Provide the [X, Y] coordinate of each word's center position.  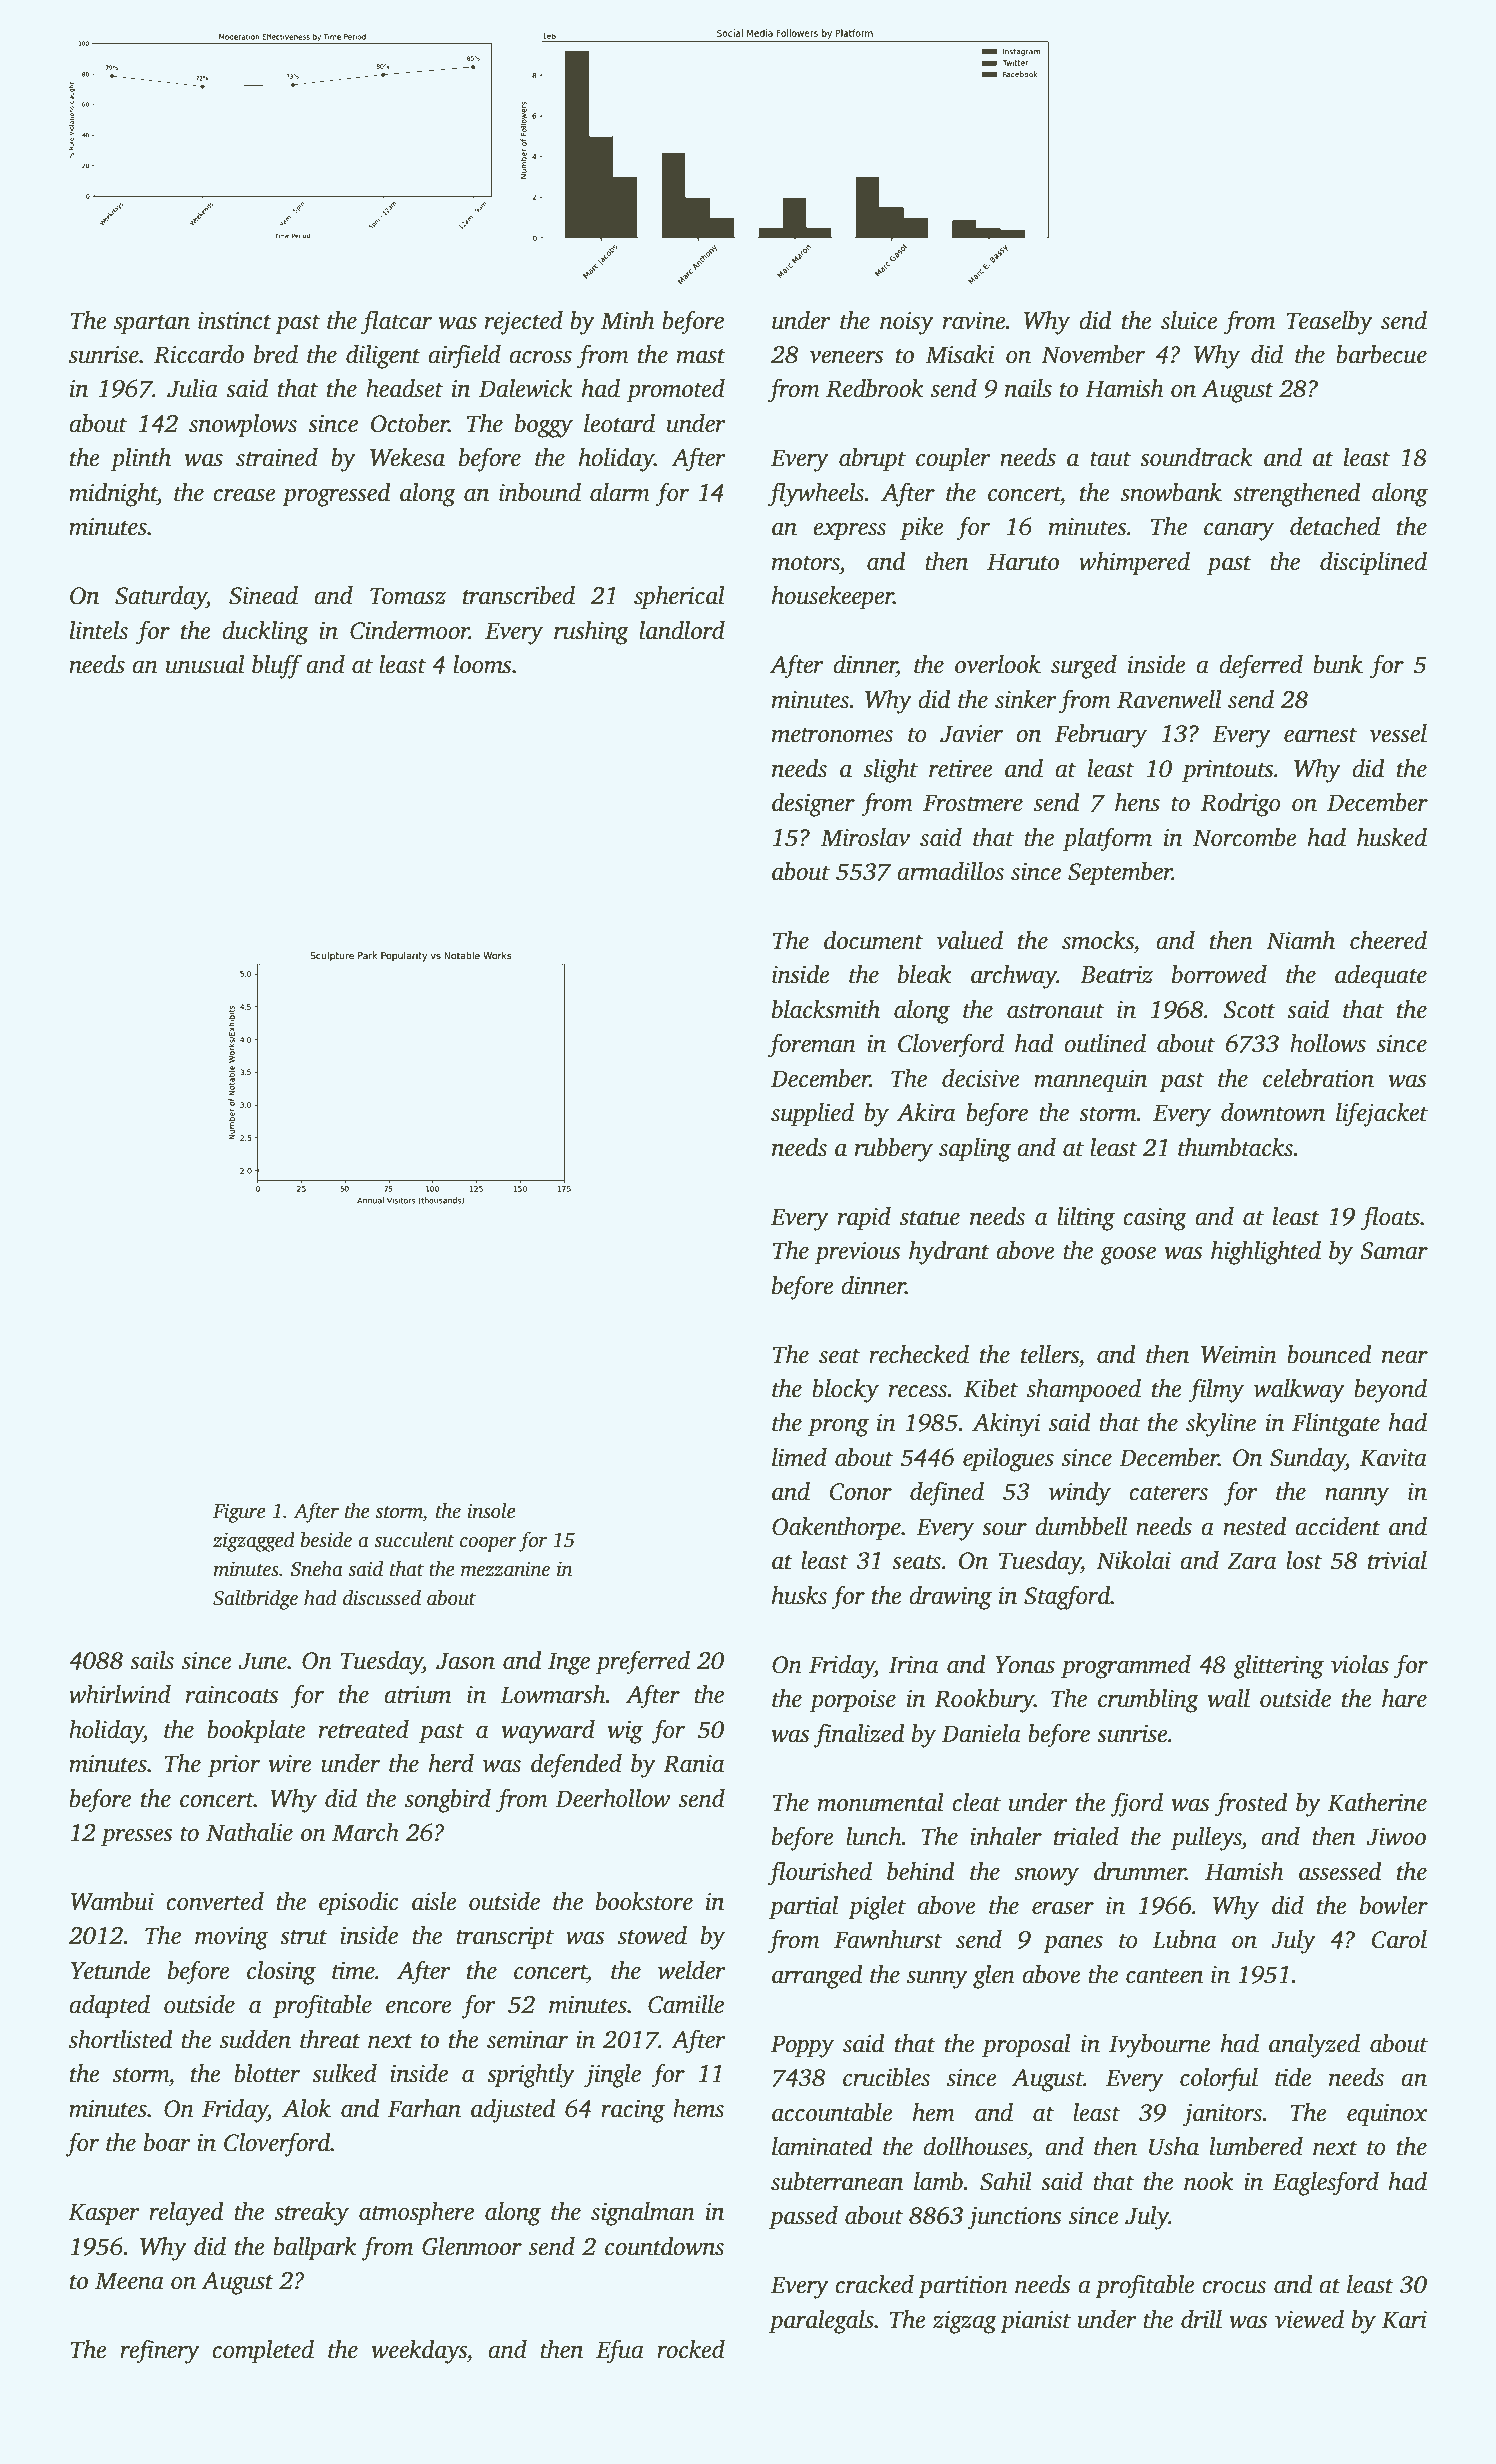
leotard [619, 423]
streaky [312, 2214]
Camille [686, 2004]
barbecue [1381, 354]
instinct [235, 321]
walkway [1299, 1391]
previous [857, 1253]
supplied [812, 1115]
